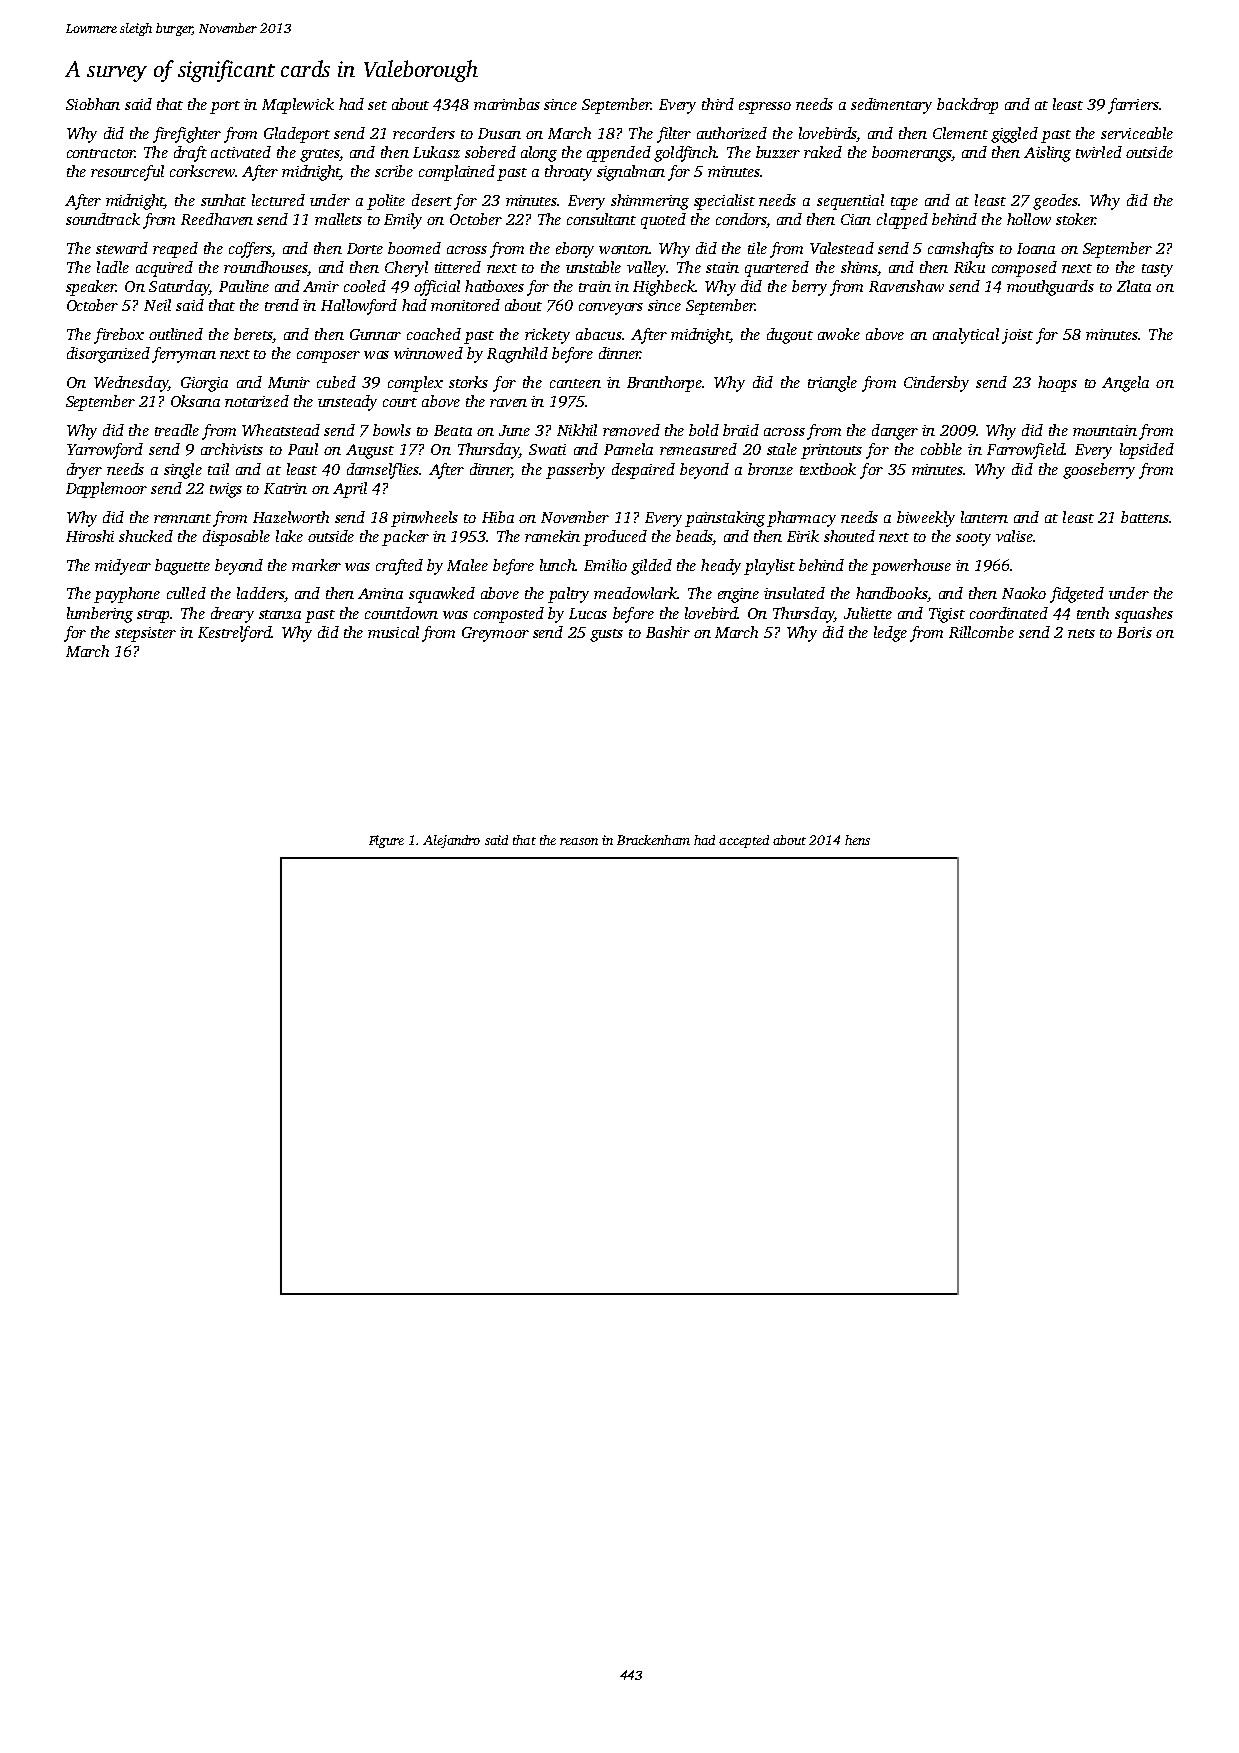 The image size is (1239, 1753). What do you see at coordinates (232, 449) in the screenshot?
I see `archivists` at bounding box center [232, 449].
